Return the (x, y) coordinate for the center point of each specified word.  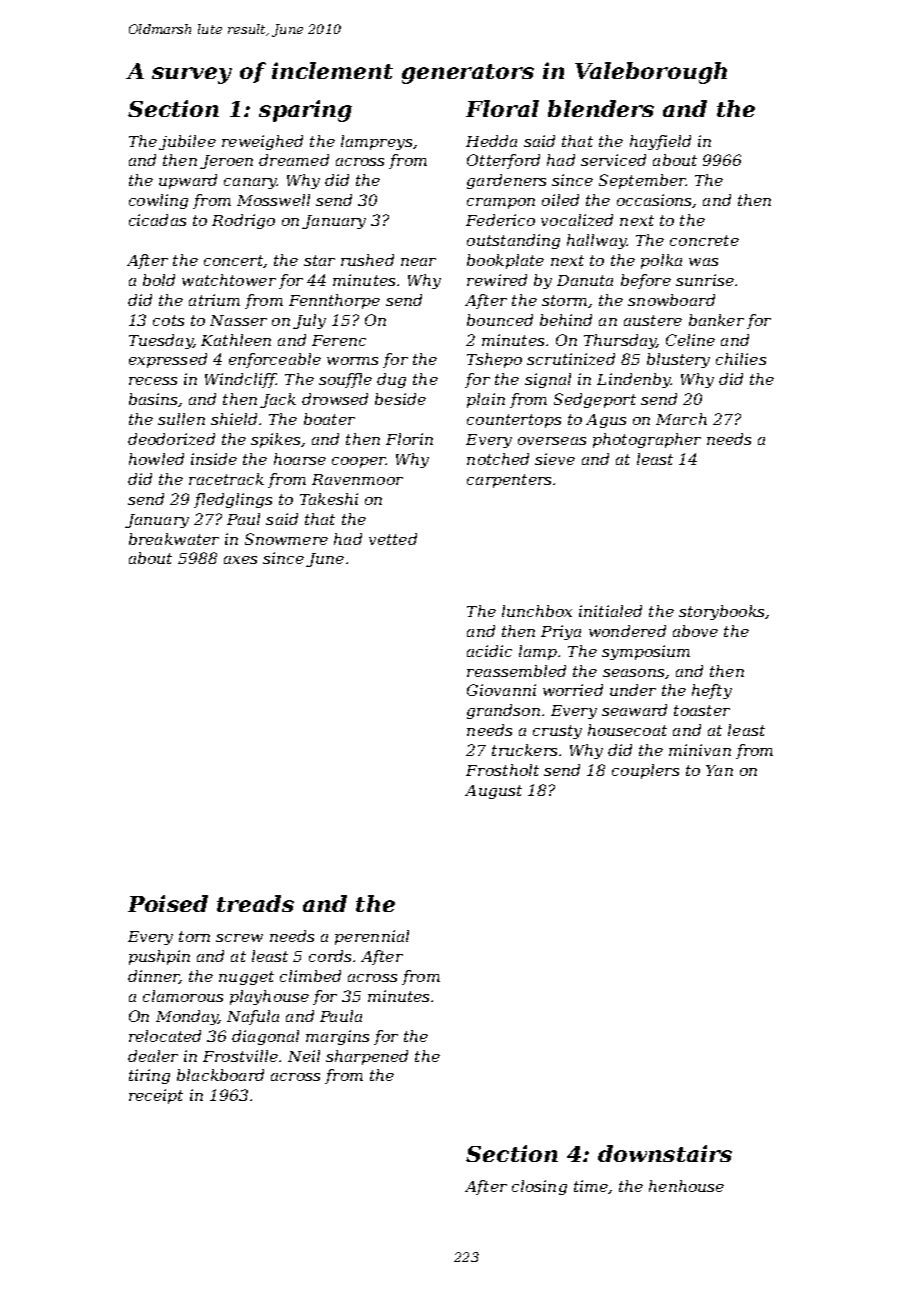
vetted (393, 539)
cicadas (157, 220)
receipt (156, 1096)
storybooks (721, 612)
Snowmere (286, 539)
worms (352, 361)
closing (539, 1187)
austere (653, 320)
